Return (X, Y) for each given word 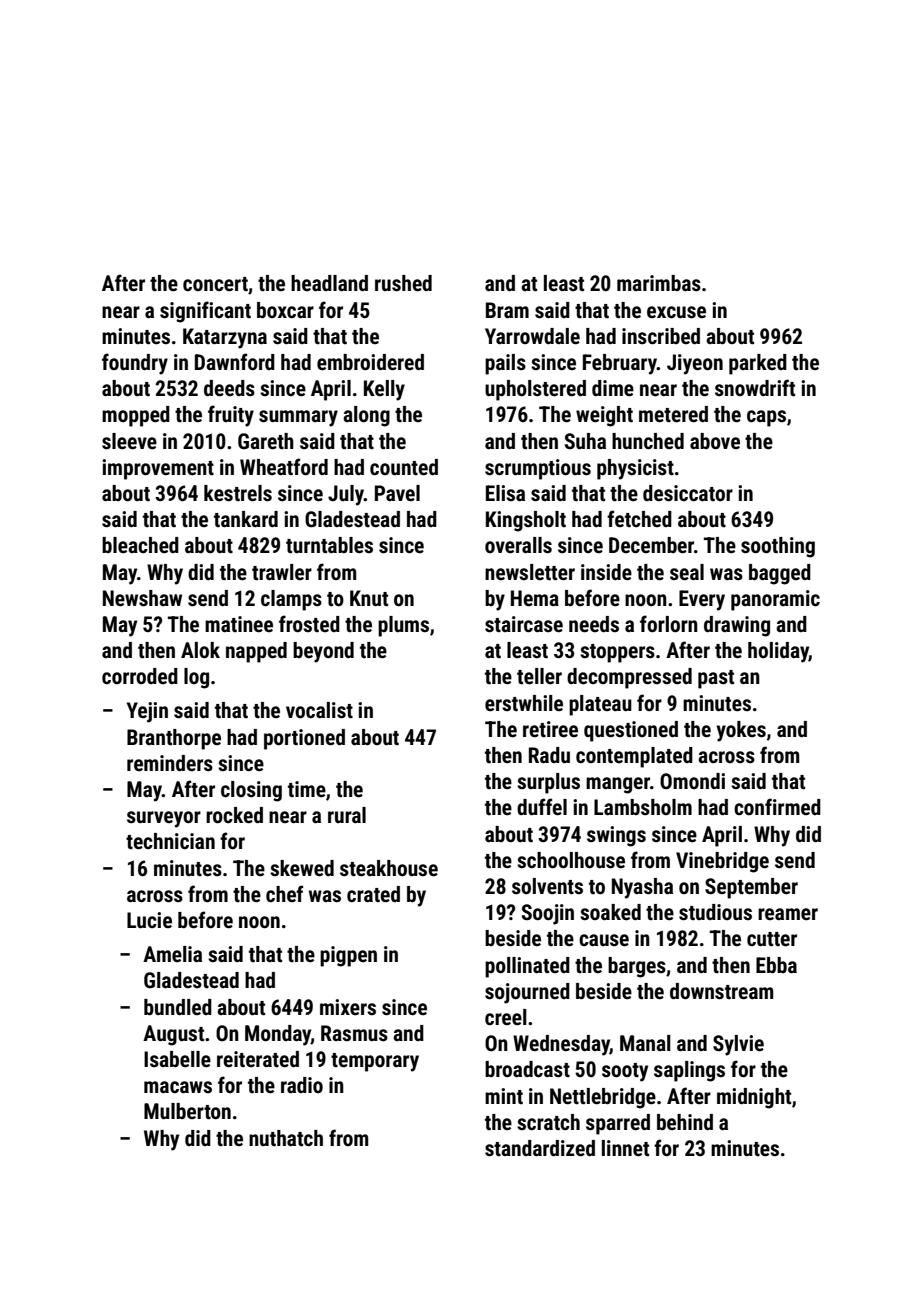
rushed (403, 283)
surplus (548, 783)
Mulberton (187, 1111)
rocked (234, 815)
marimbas (659, 283)
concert (215, 284)
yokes (741, 731)
